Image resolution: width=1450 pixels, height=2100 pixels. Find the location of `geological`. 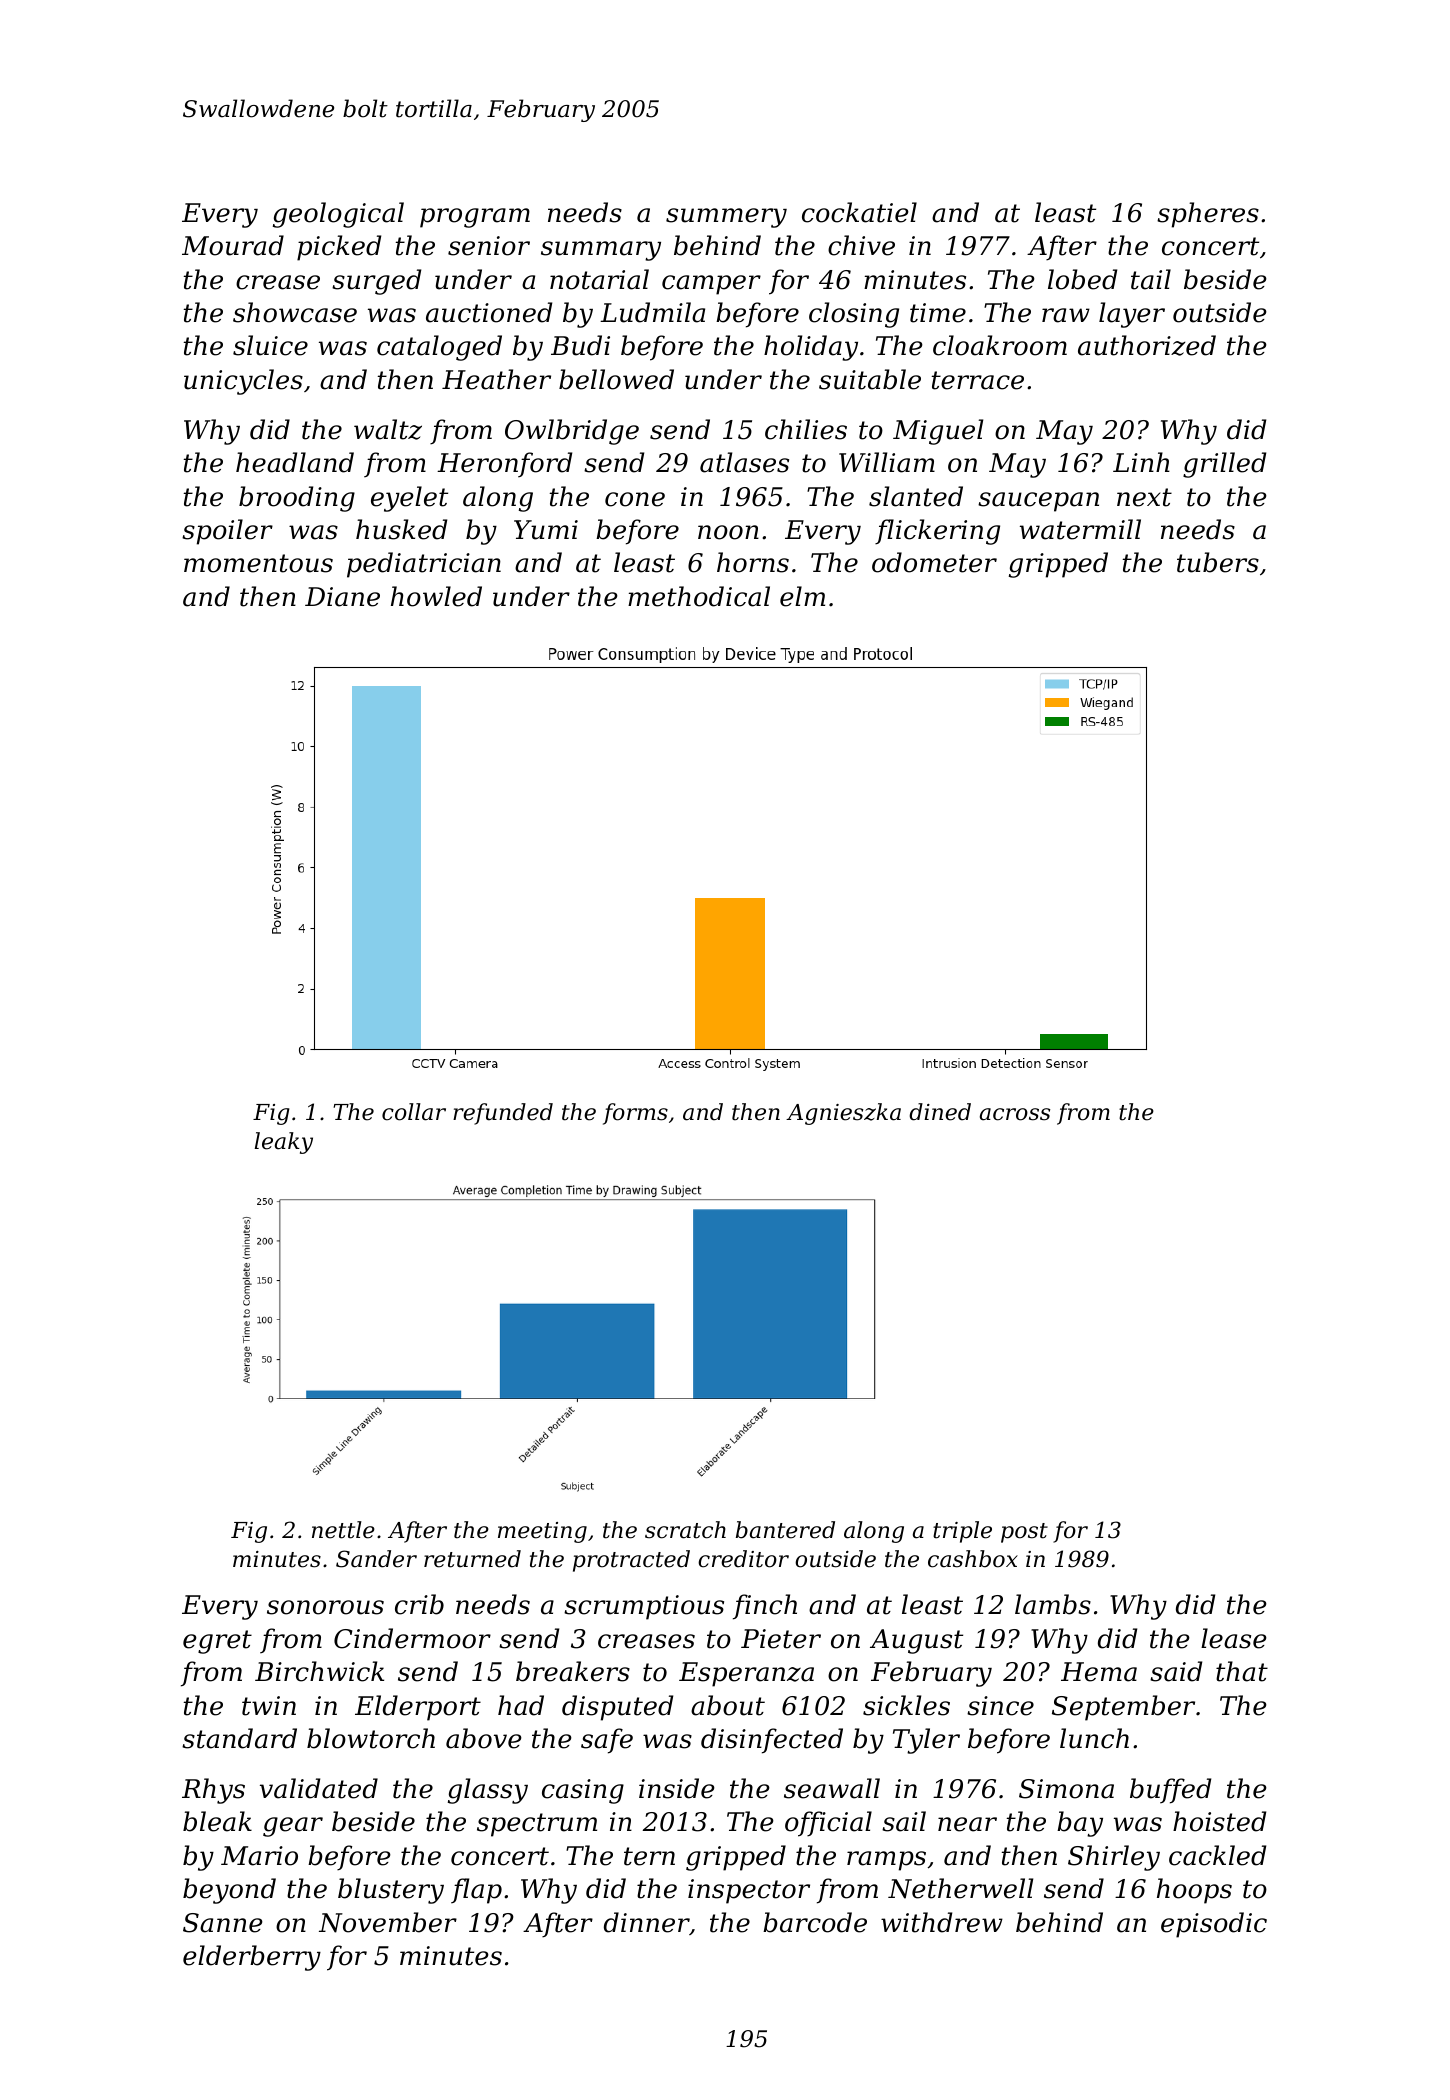

geological is located at coordinates (338, 215).
